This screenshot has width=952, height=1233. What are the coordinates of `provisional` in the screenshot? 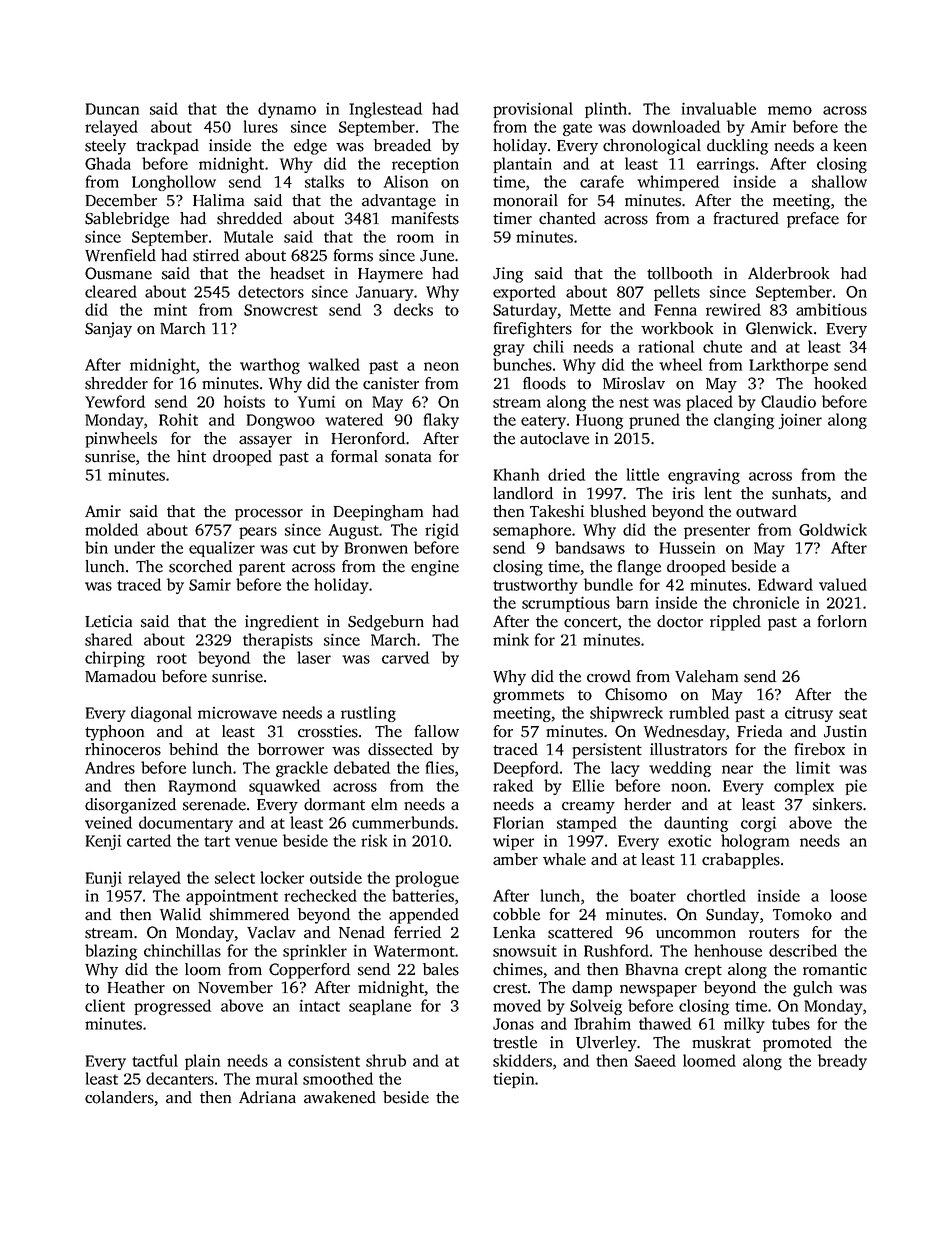 It's located at (533, 110).
